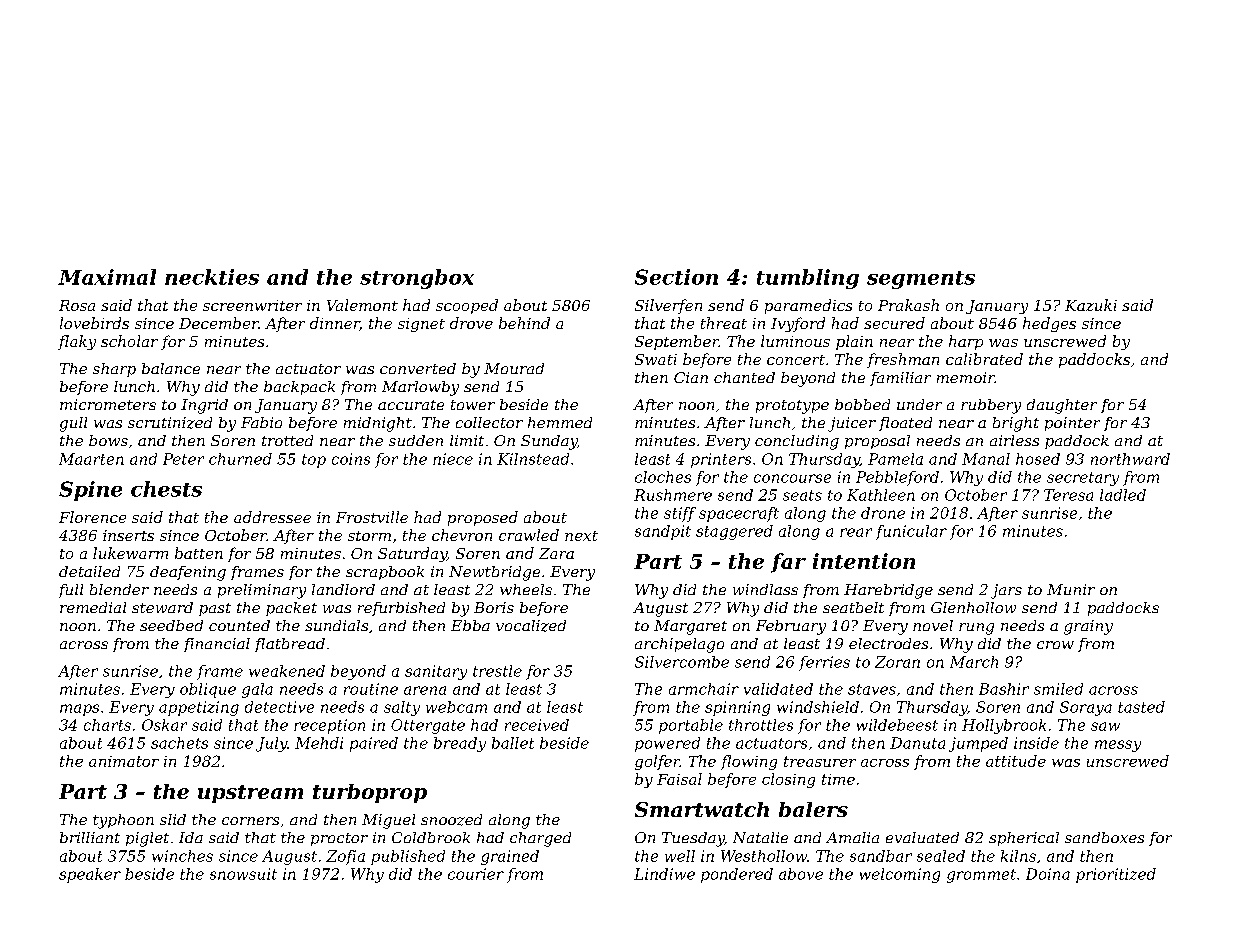 The image size is (1233, 952). I want to click on sealed, so click(941, 856).
